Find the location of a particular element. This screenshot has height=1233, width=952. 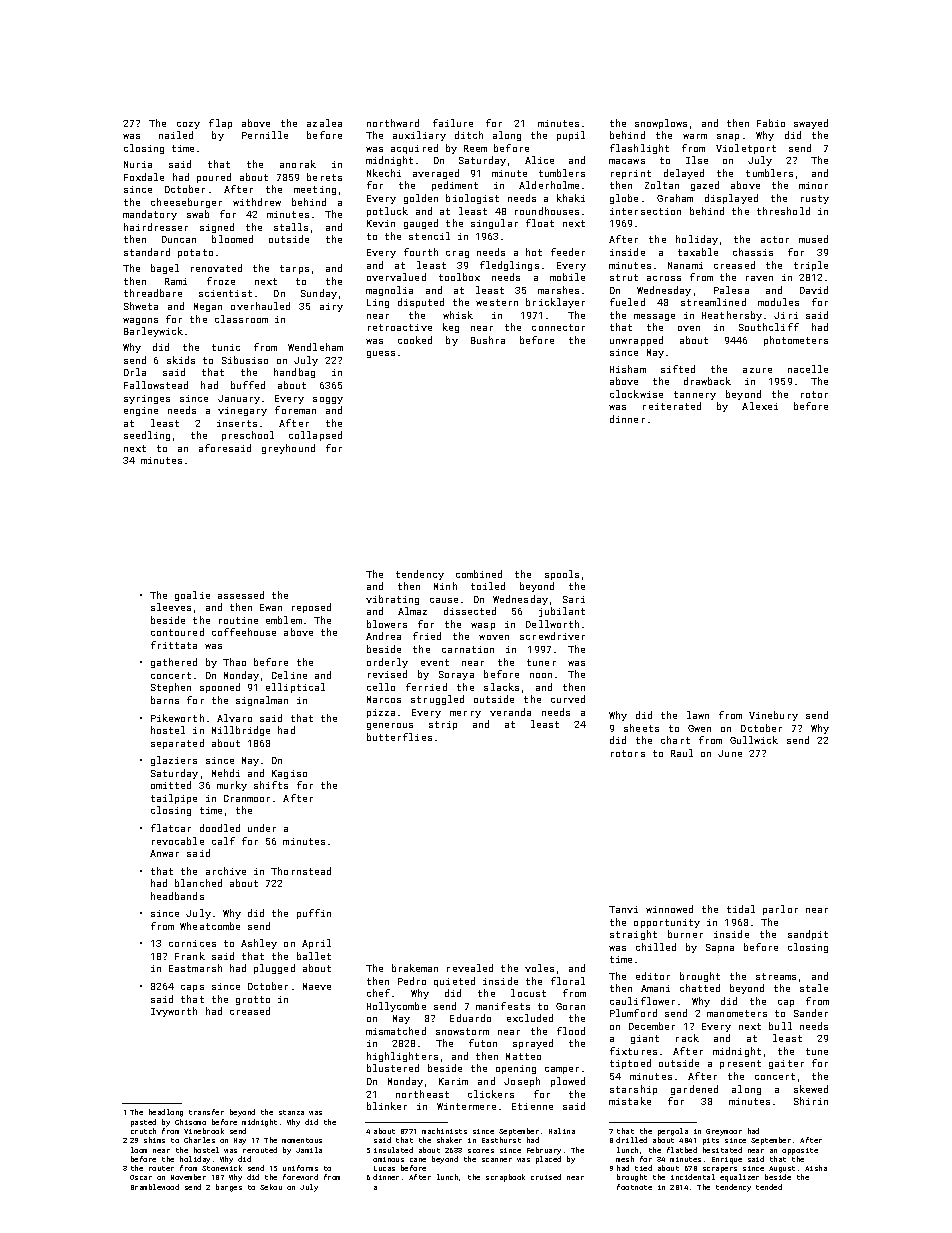

greyhound is located at coordinates (288, 449).
